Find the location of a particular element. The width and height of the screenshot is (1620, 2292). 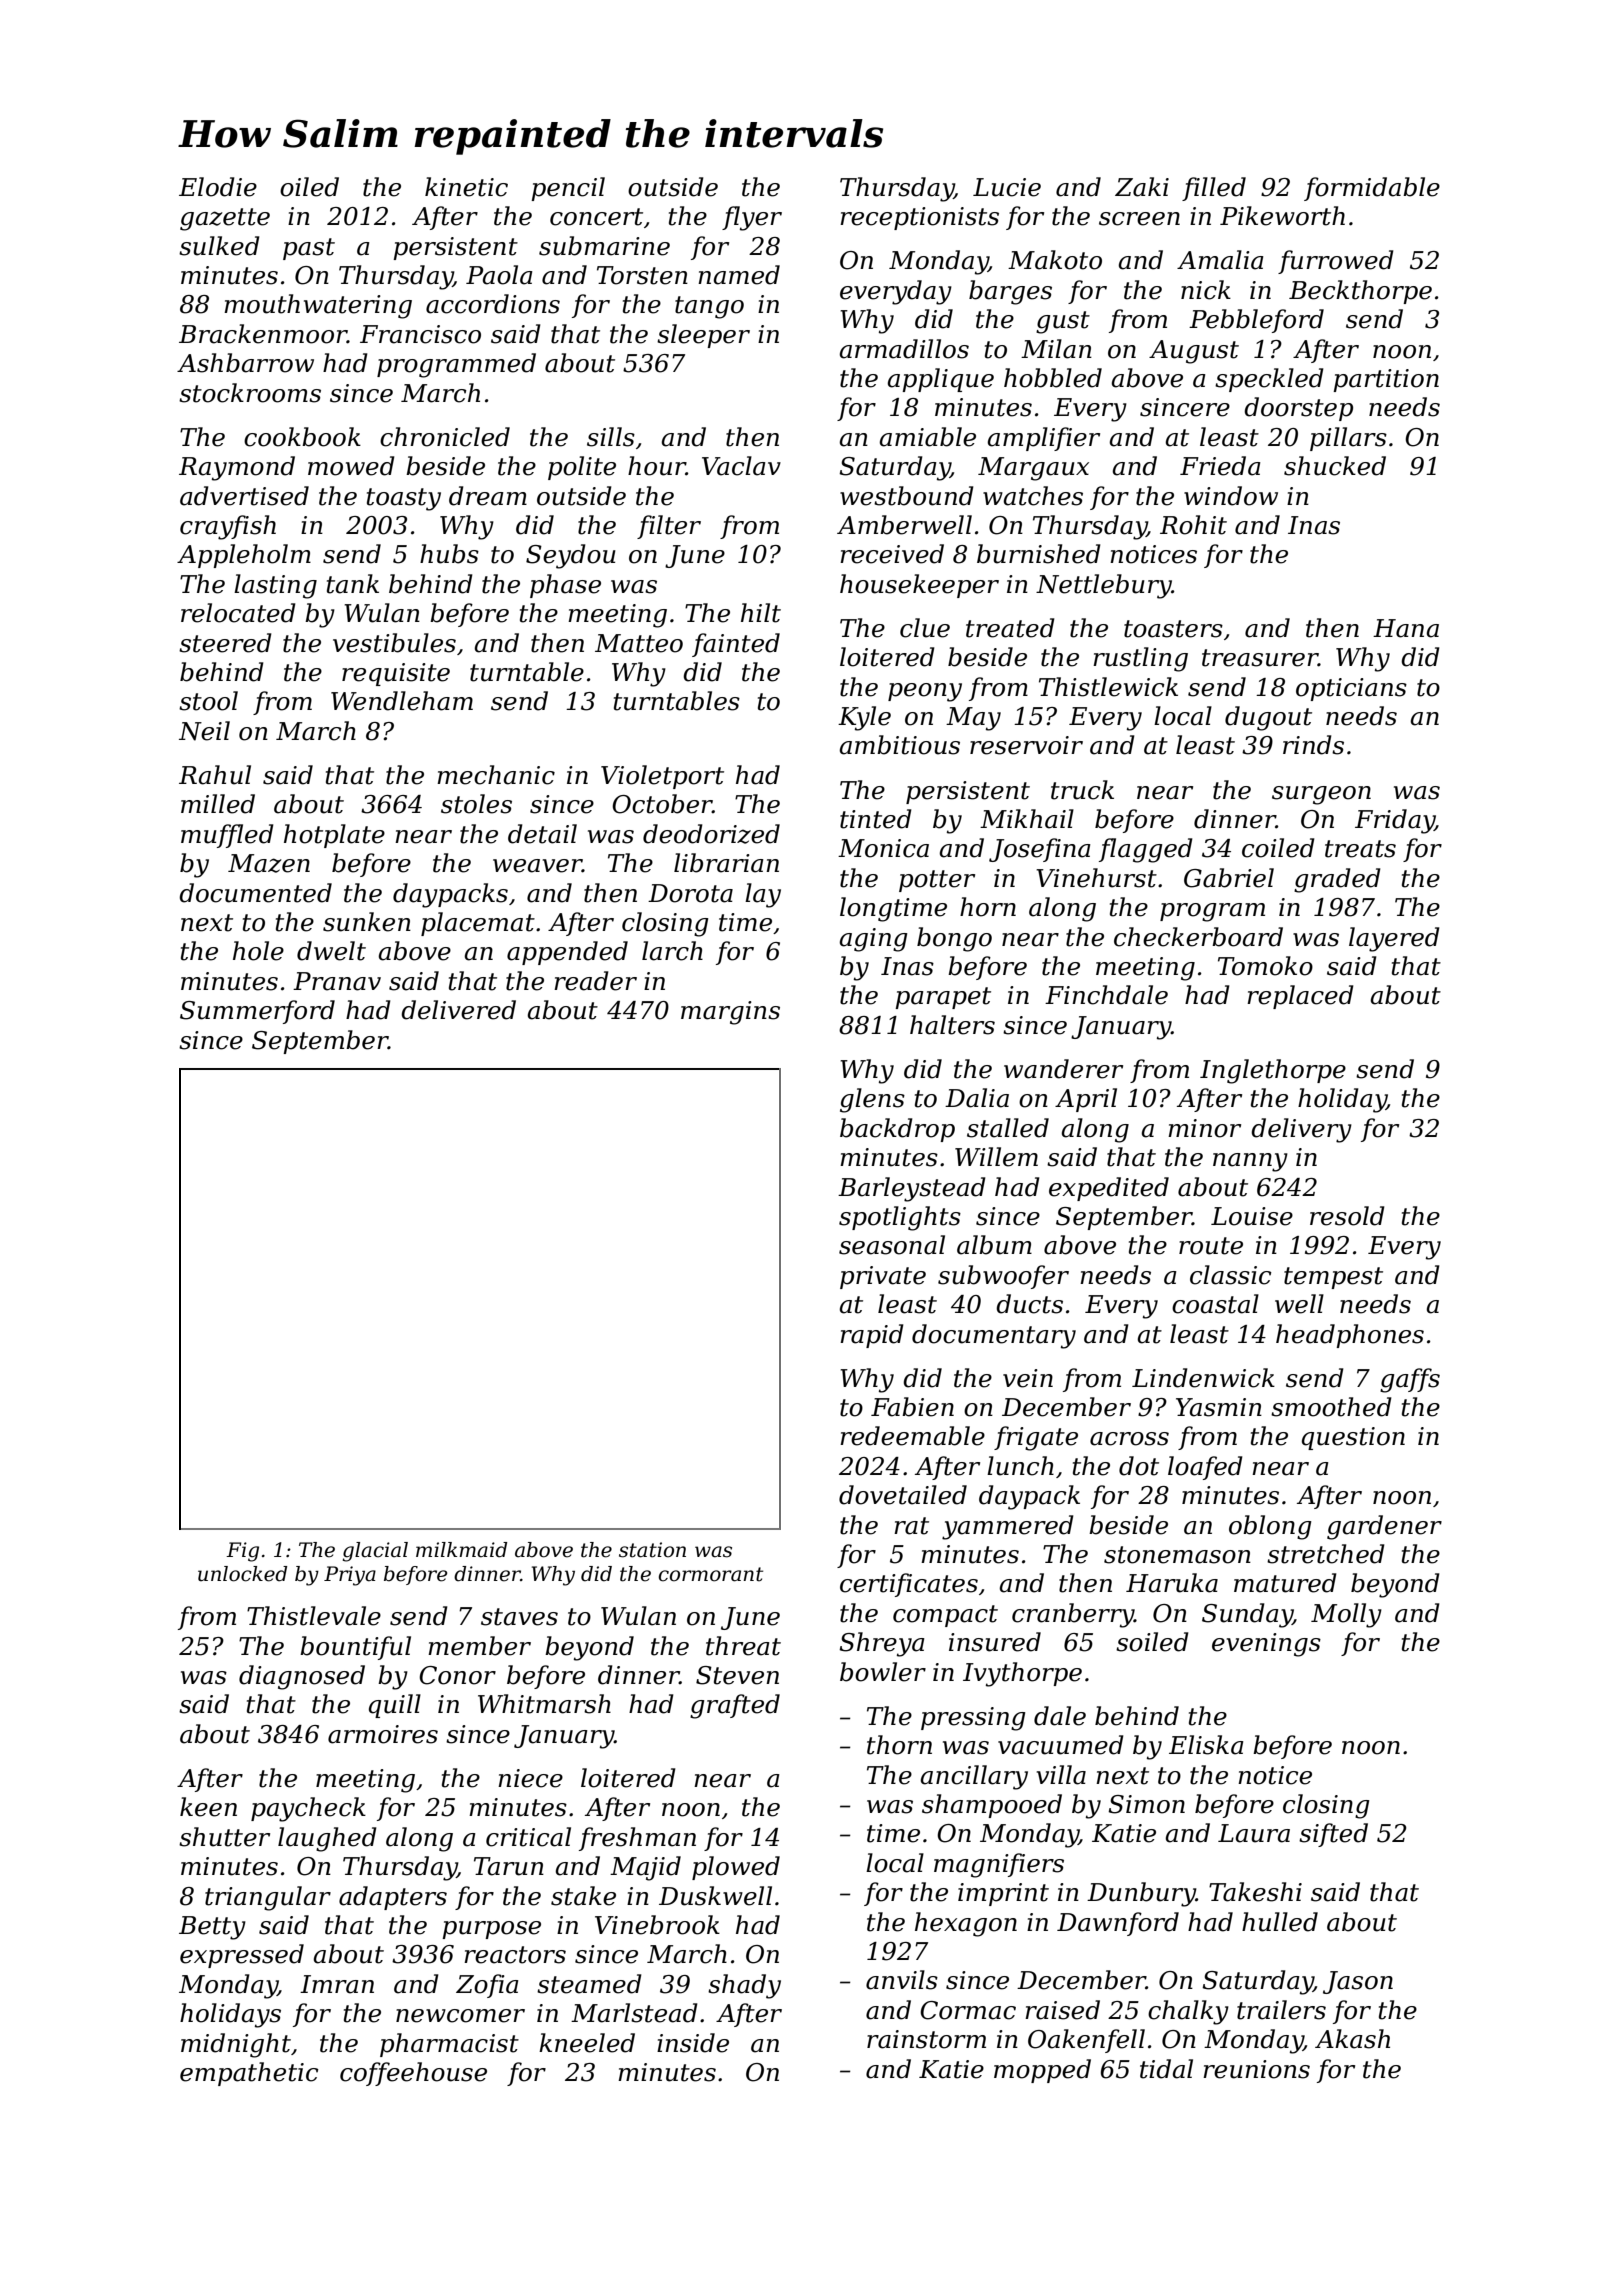

coastal is located at coordinates (1215, 1304).
